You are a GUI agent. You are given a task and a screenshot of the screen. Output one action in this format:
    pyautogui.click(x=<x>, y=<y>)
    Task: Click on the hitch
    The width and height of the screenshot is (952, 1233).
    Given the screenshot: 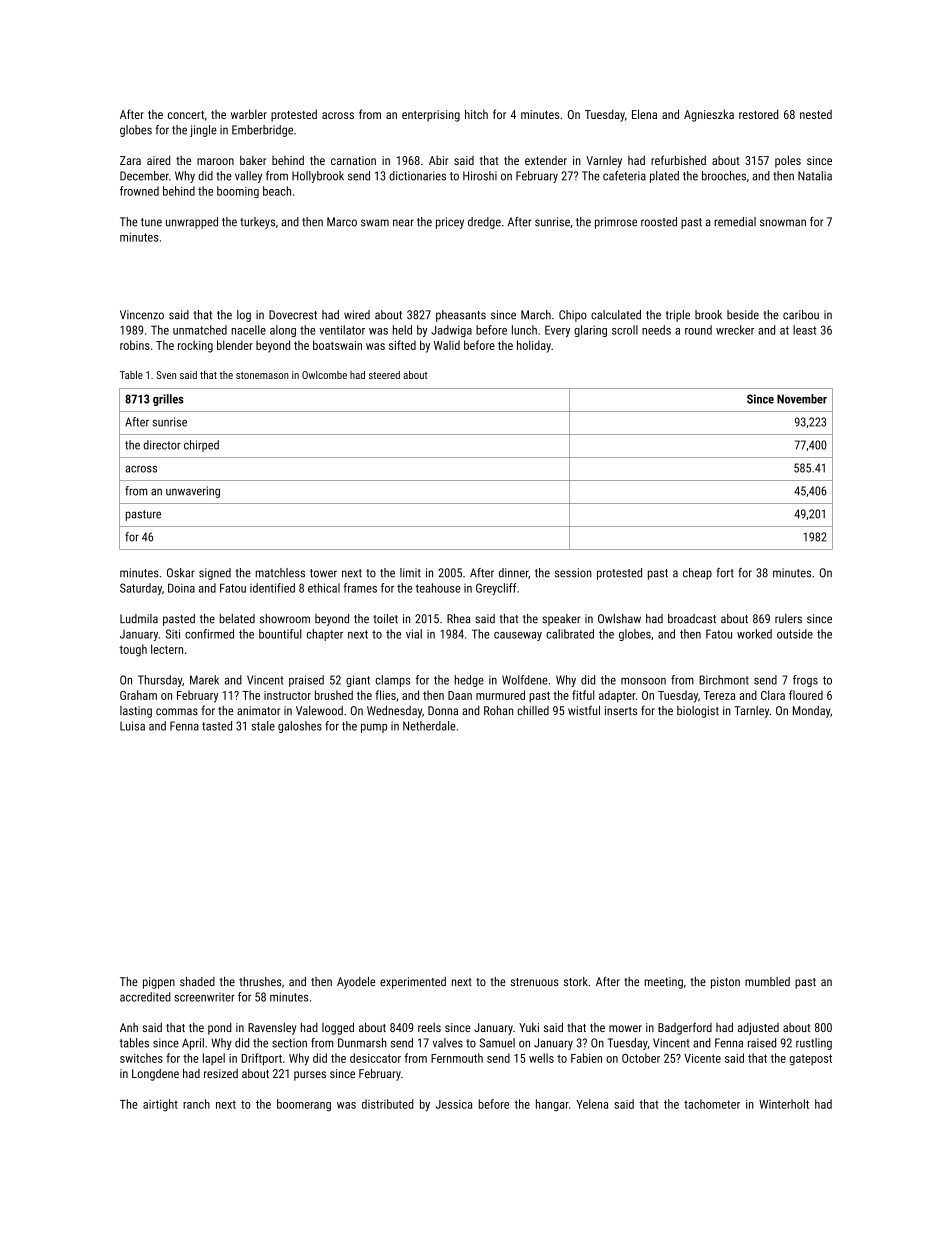 What is the action you would take?
    pyautogui.click(x=476, y=114)
